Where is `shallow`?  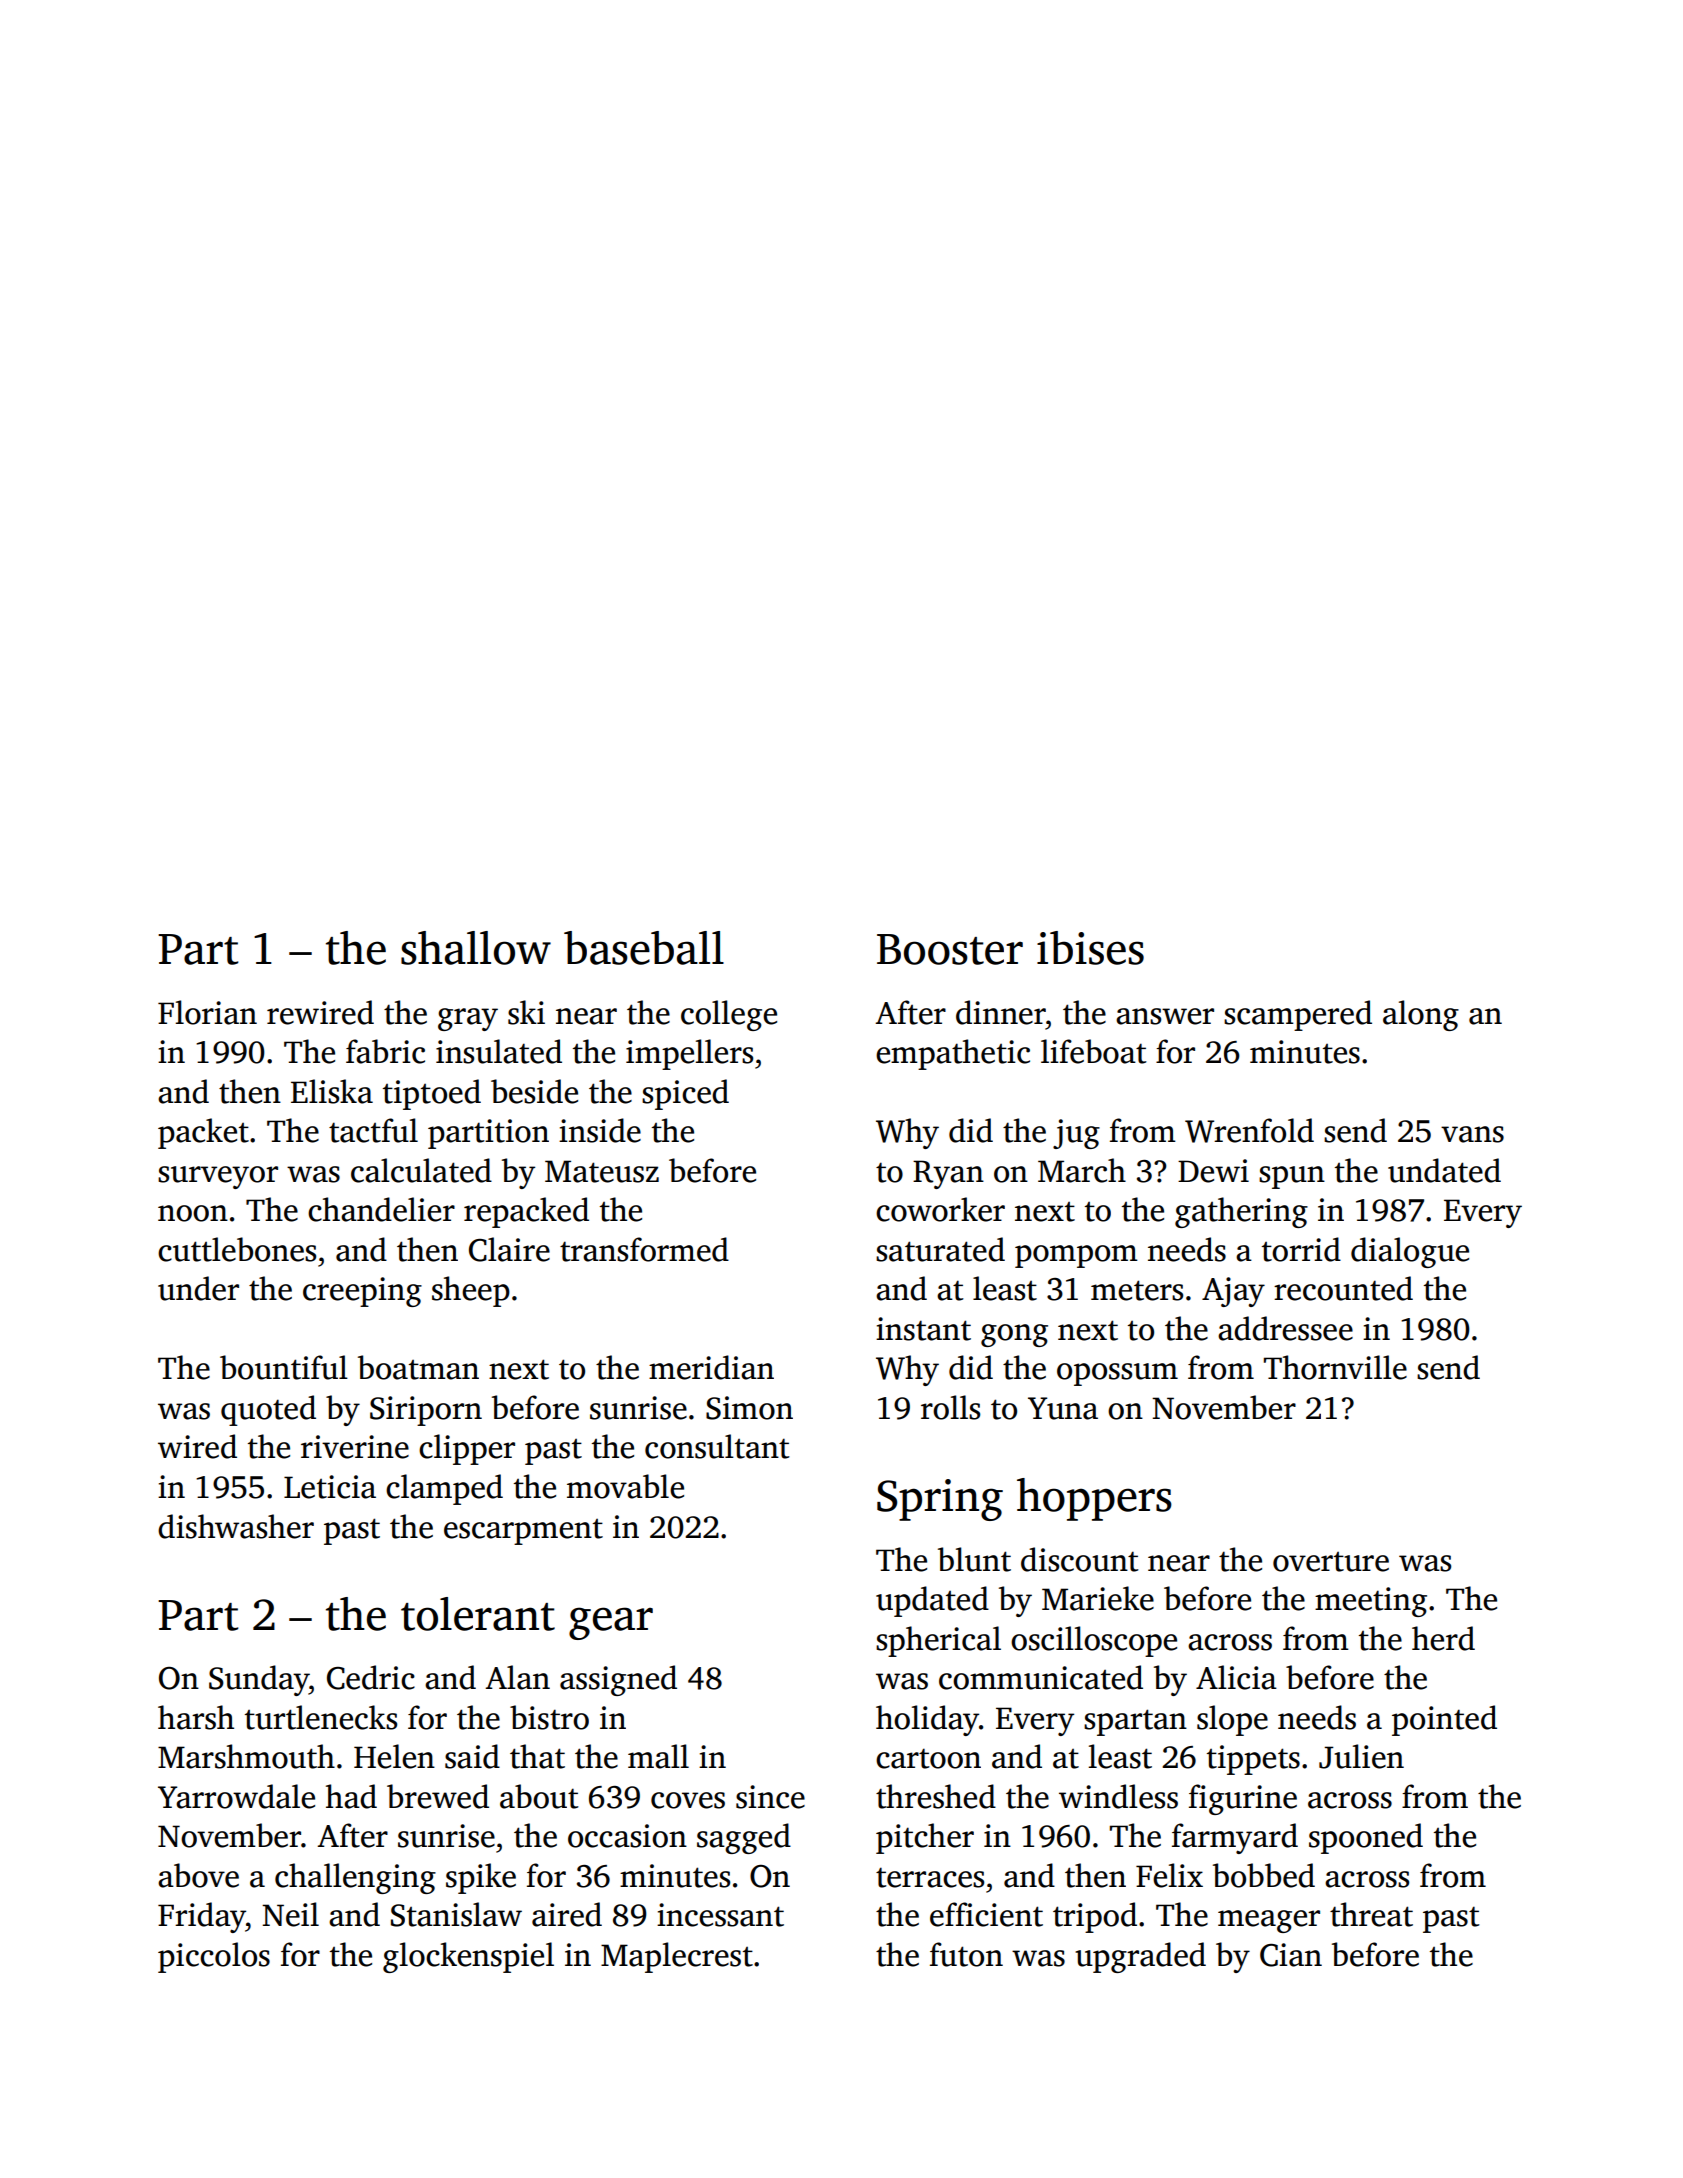 shallow is located at coordinates (476, 948).
